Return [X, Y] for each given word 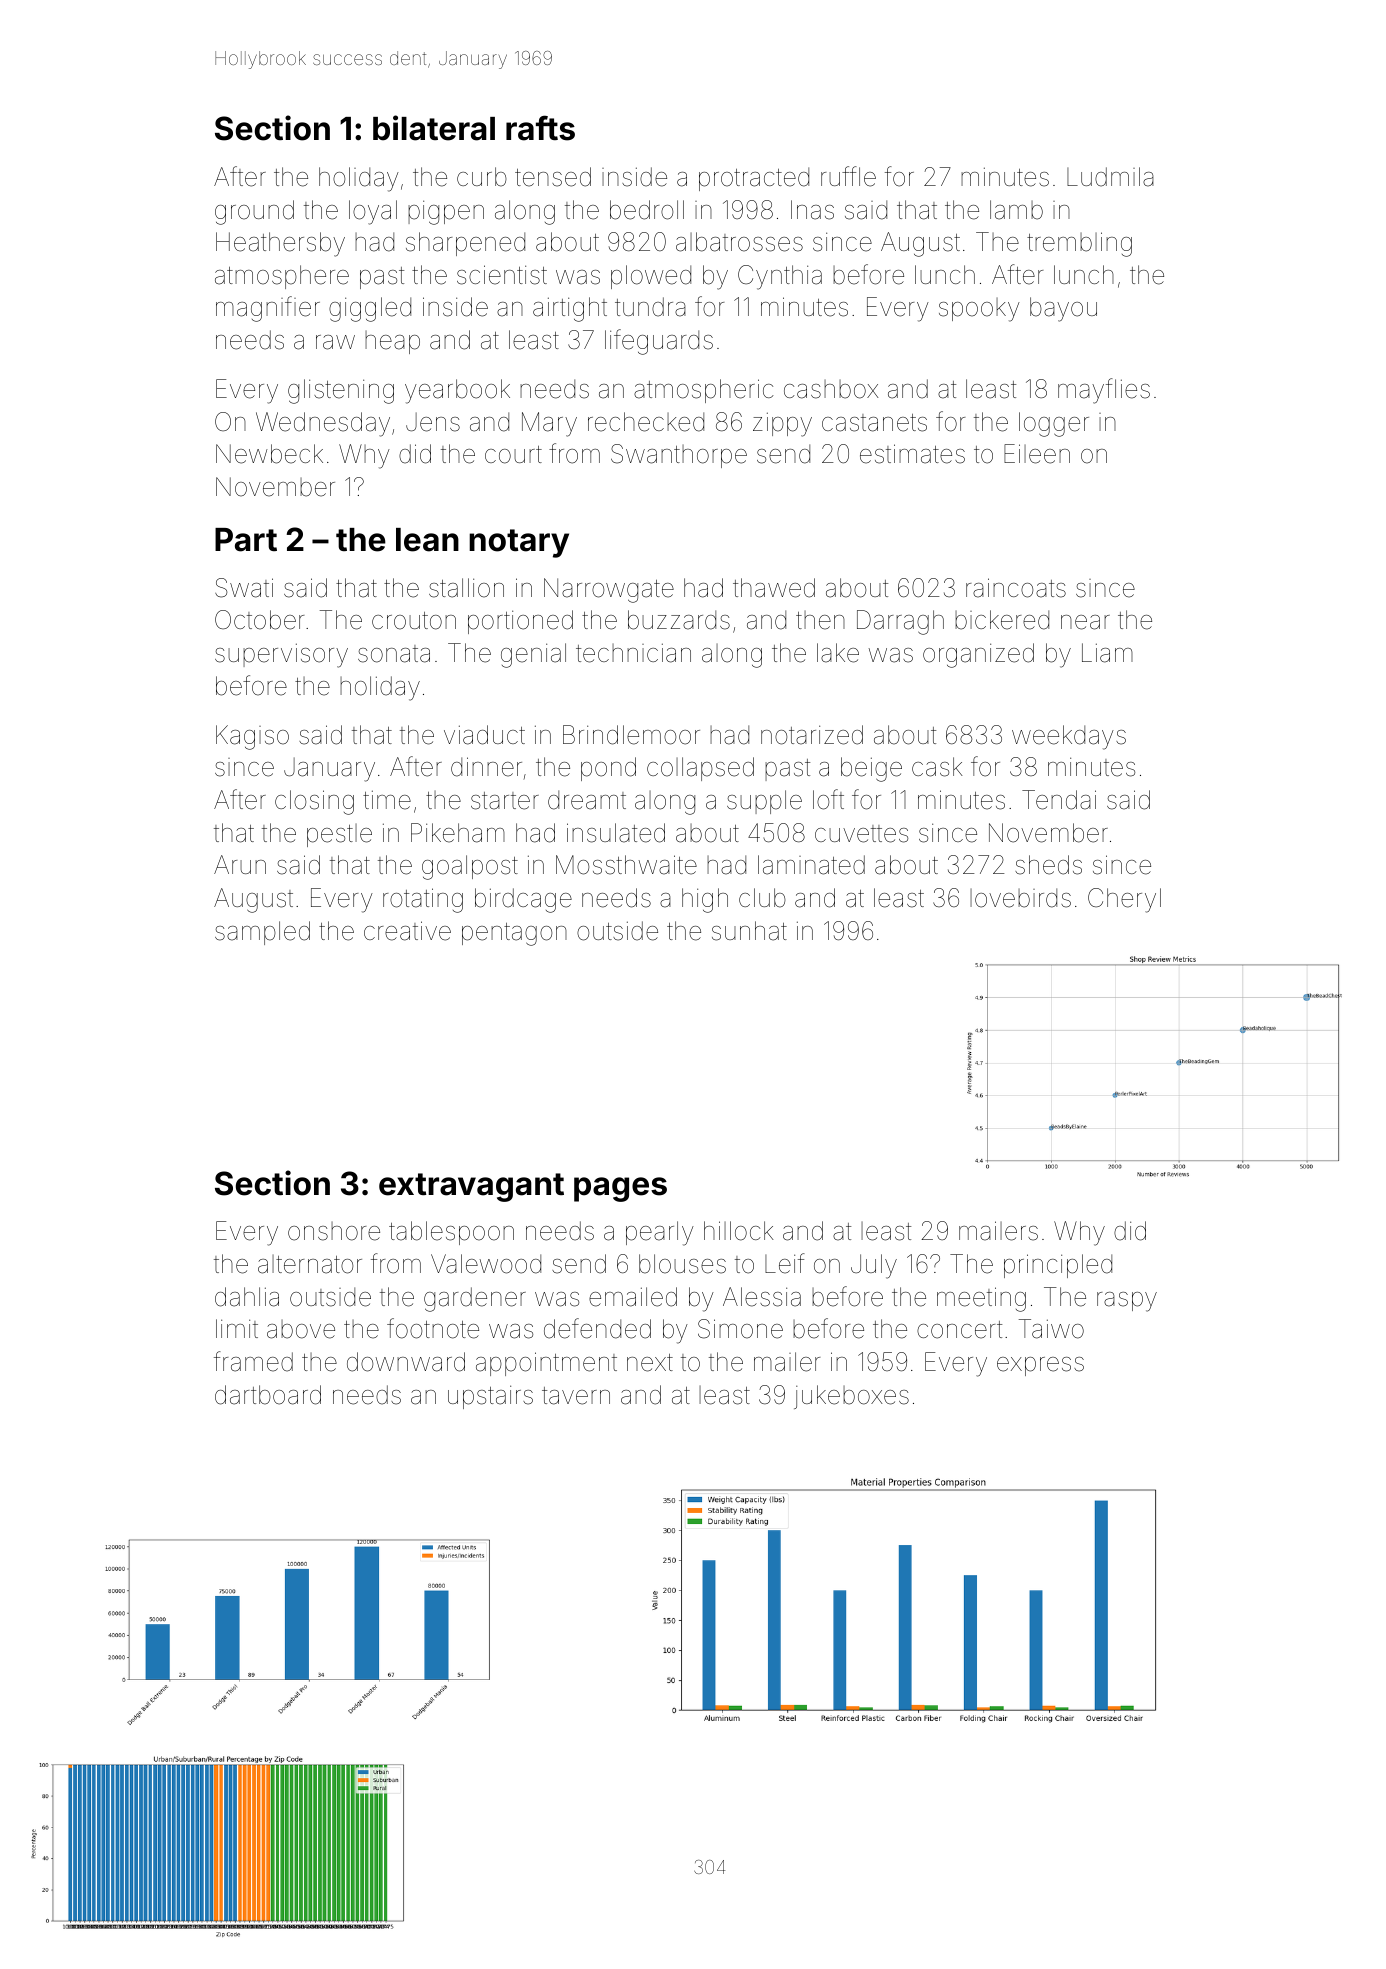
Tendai [1059, 800]
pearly [660, 1233]
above [301, 1329]
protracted [754, 179]
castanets [874, 423]
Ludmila [1110, 177]
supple [764, 802]
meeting [981, 1299]
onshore [334, 1231]
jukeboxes [851, 1397]
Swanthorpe [679, 456]
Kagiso [252, 737]
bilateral [434, 128]
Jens [433, 422]
